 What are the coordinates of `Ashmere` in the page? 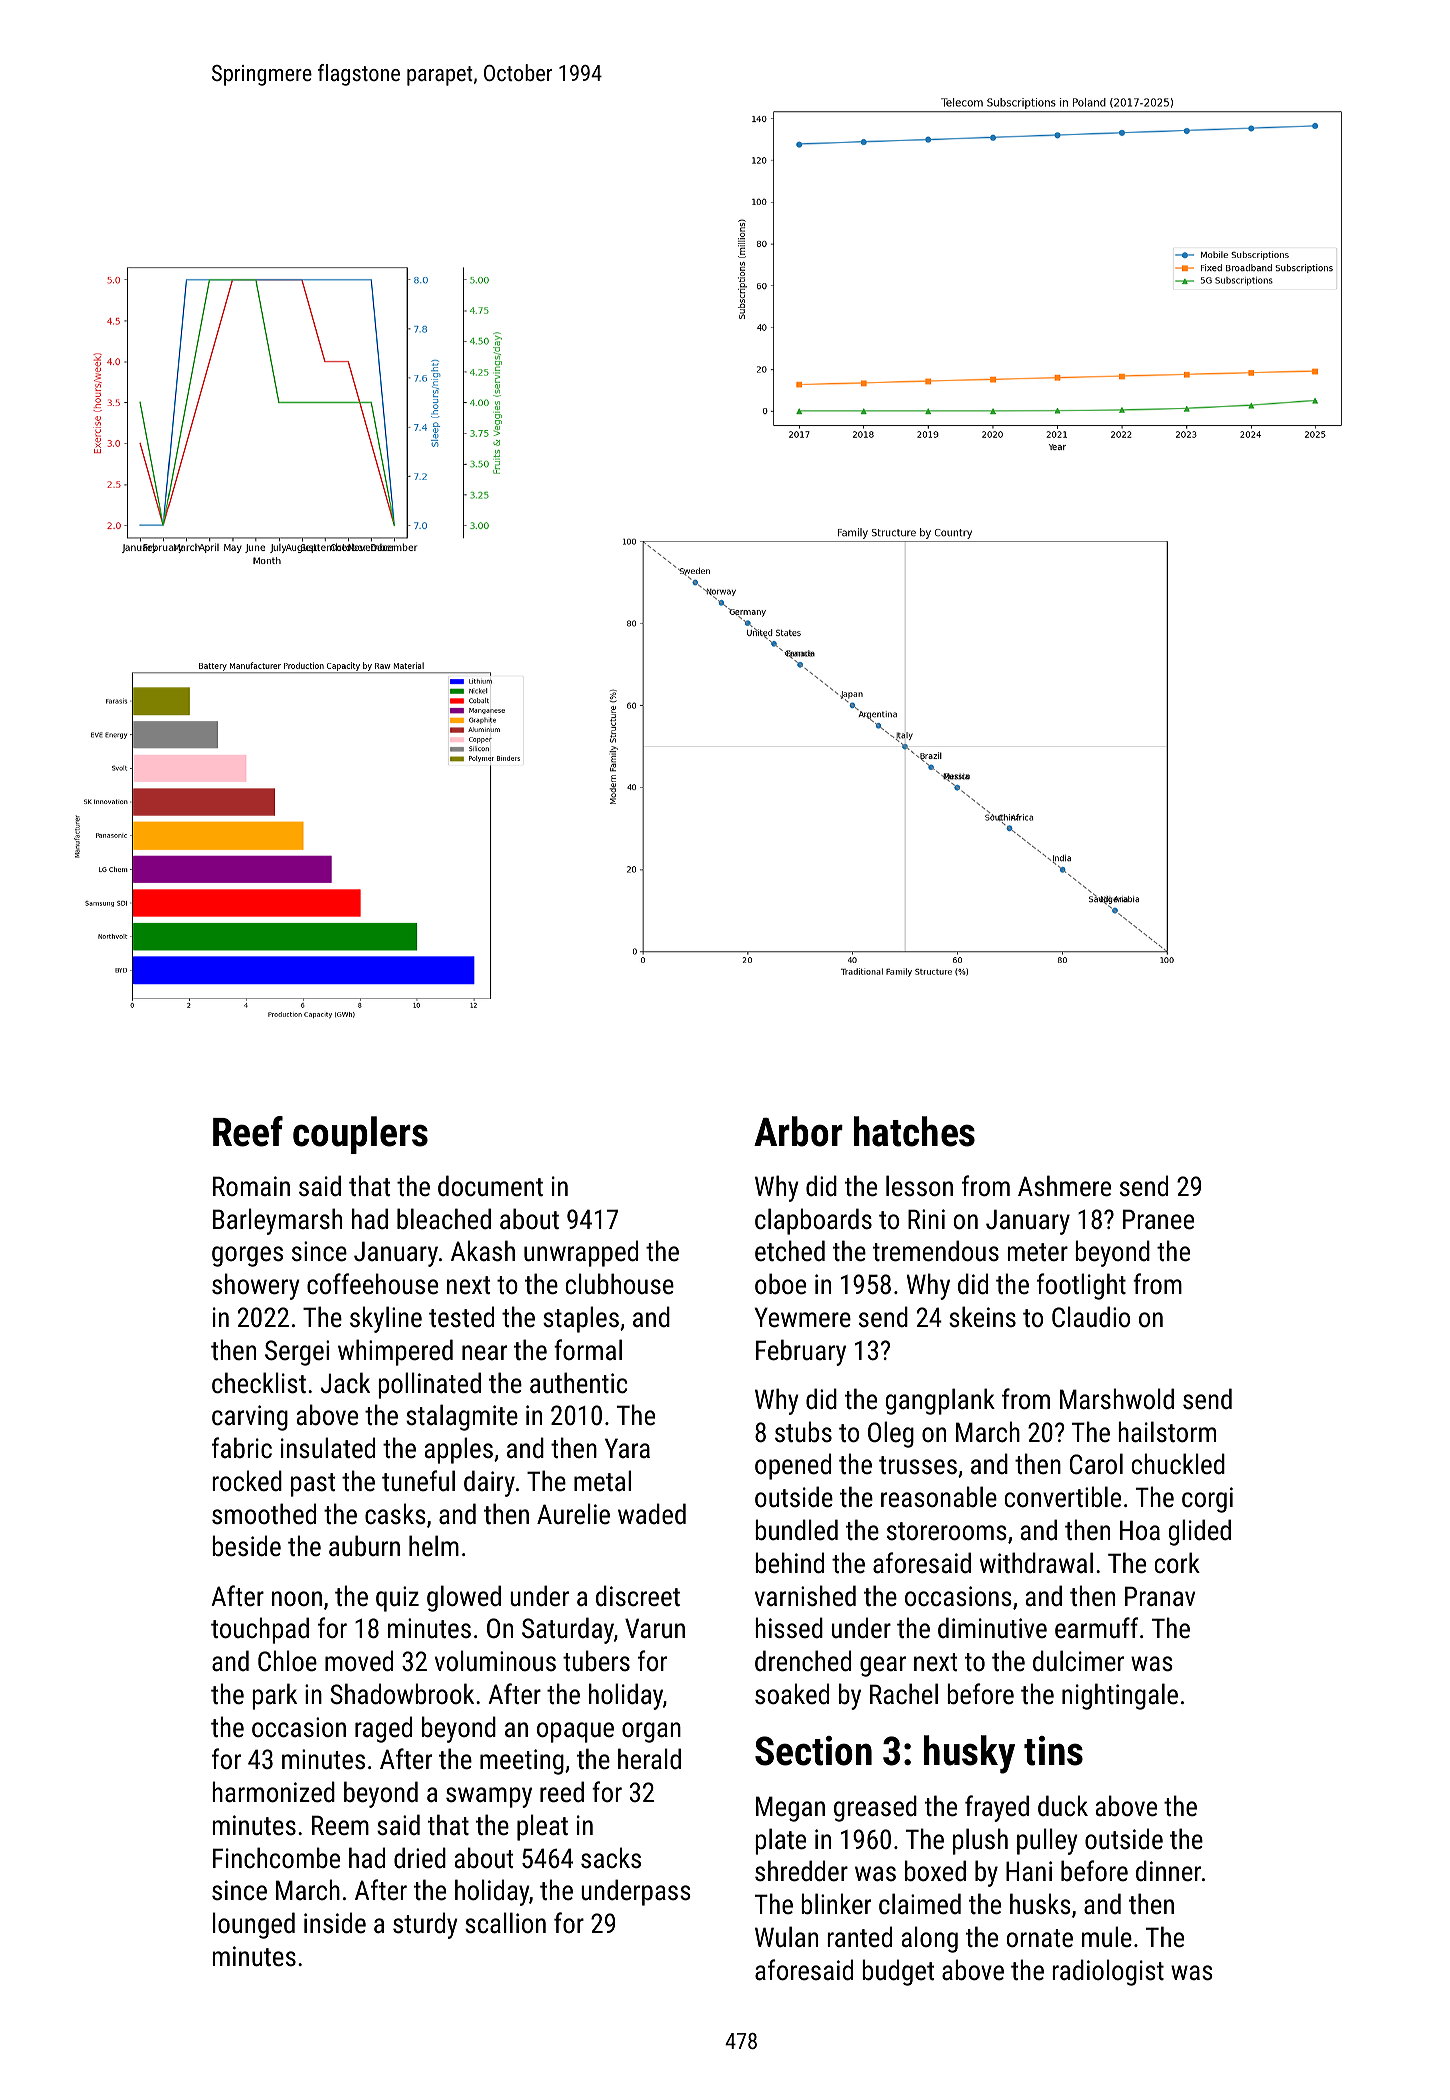 It's located at (1064, 1186).
